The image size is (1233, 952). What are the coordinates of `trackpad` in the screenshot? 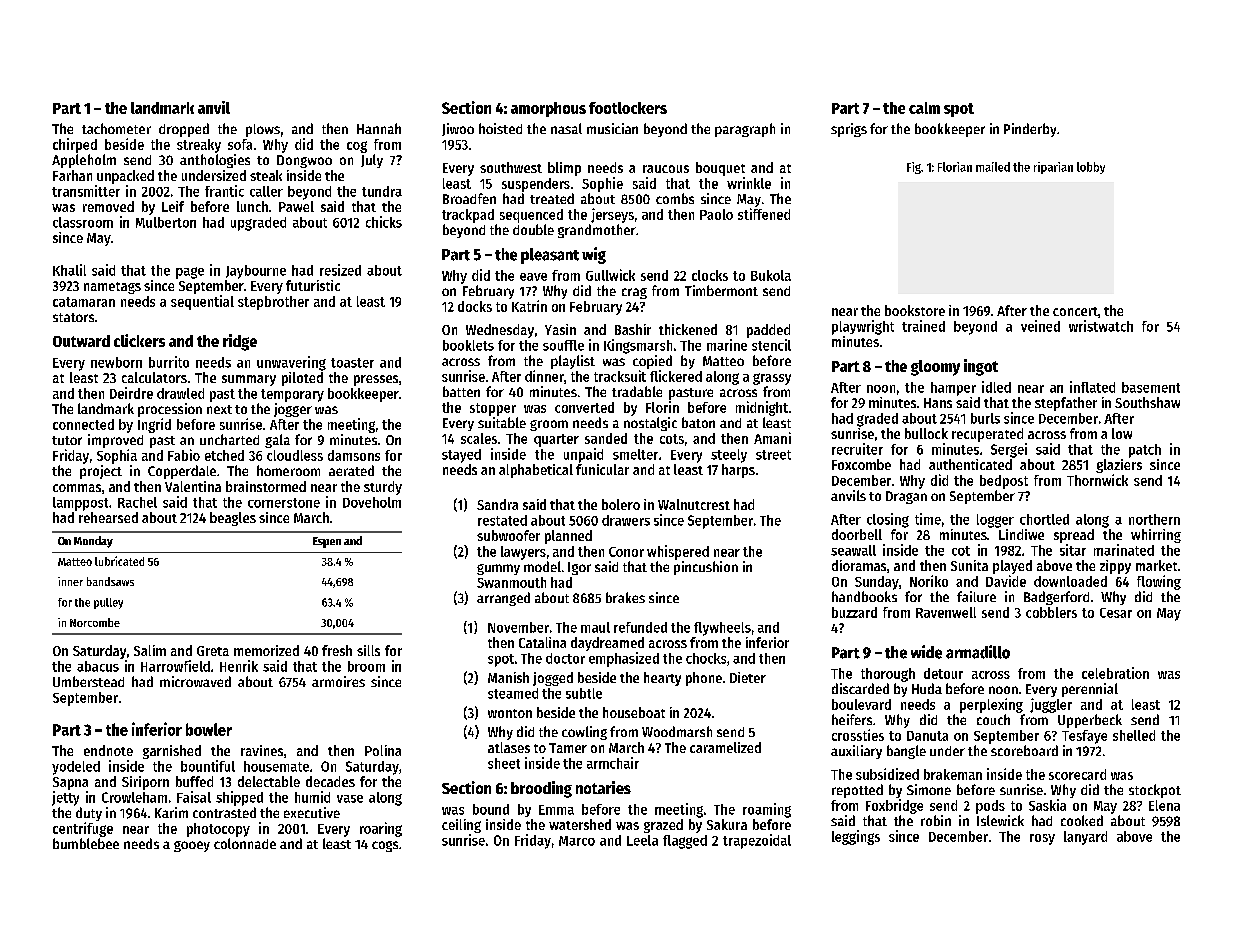 It's located at (468, 216).
